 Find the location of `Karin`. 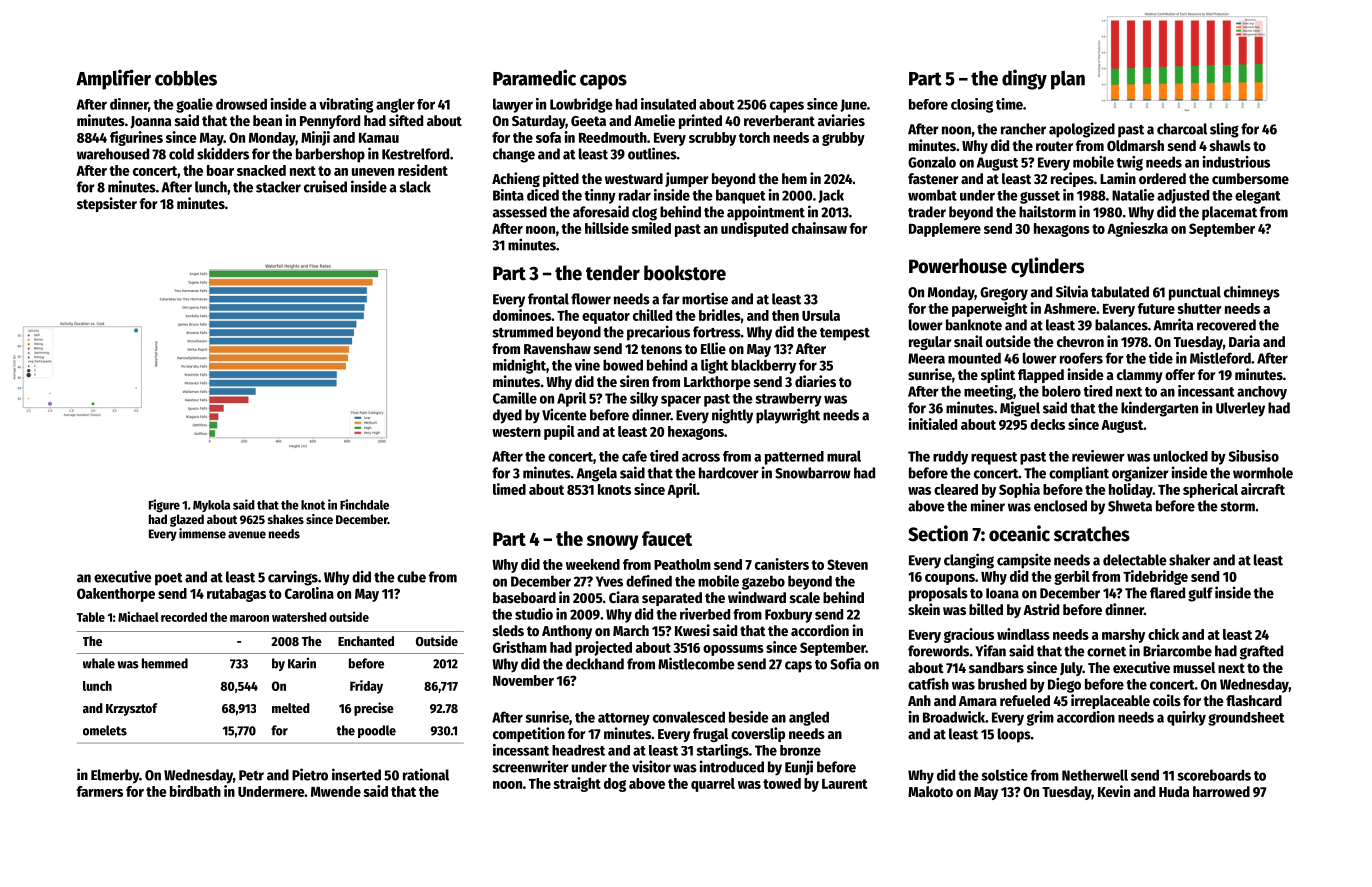

Karin is located at coordinates (302, 663).
